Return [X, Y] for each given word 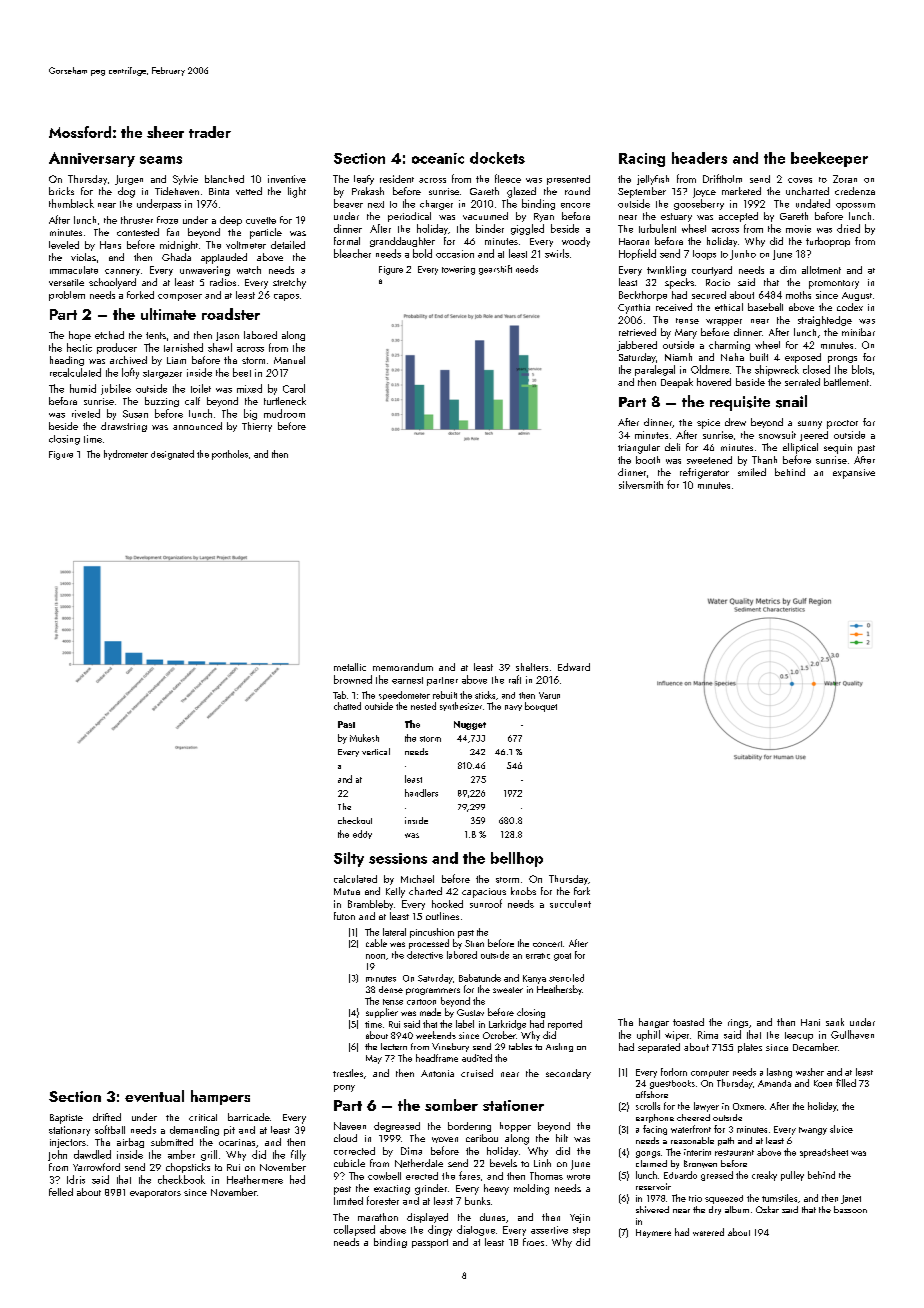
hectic [79, 347]
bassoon [850, 1209]
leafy [364, 180]
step [581, 1231]
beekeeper [829, 159]
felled [61, 1192]
